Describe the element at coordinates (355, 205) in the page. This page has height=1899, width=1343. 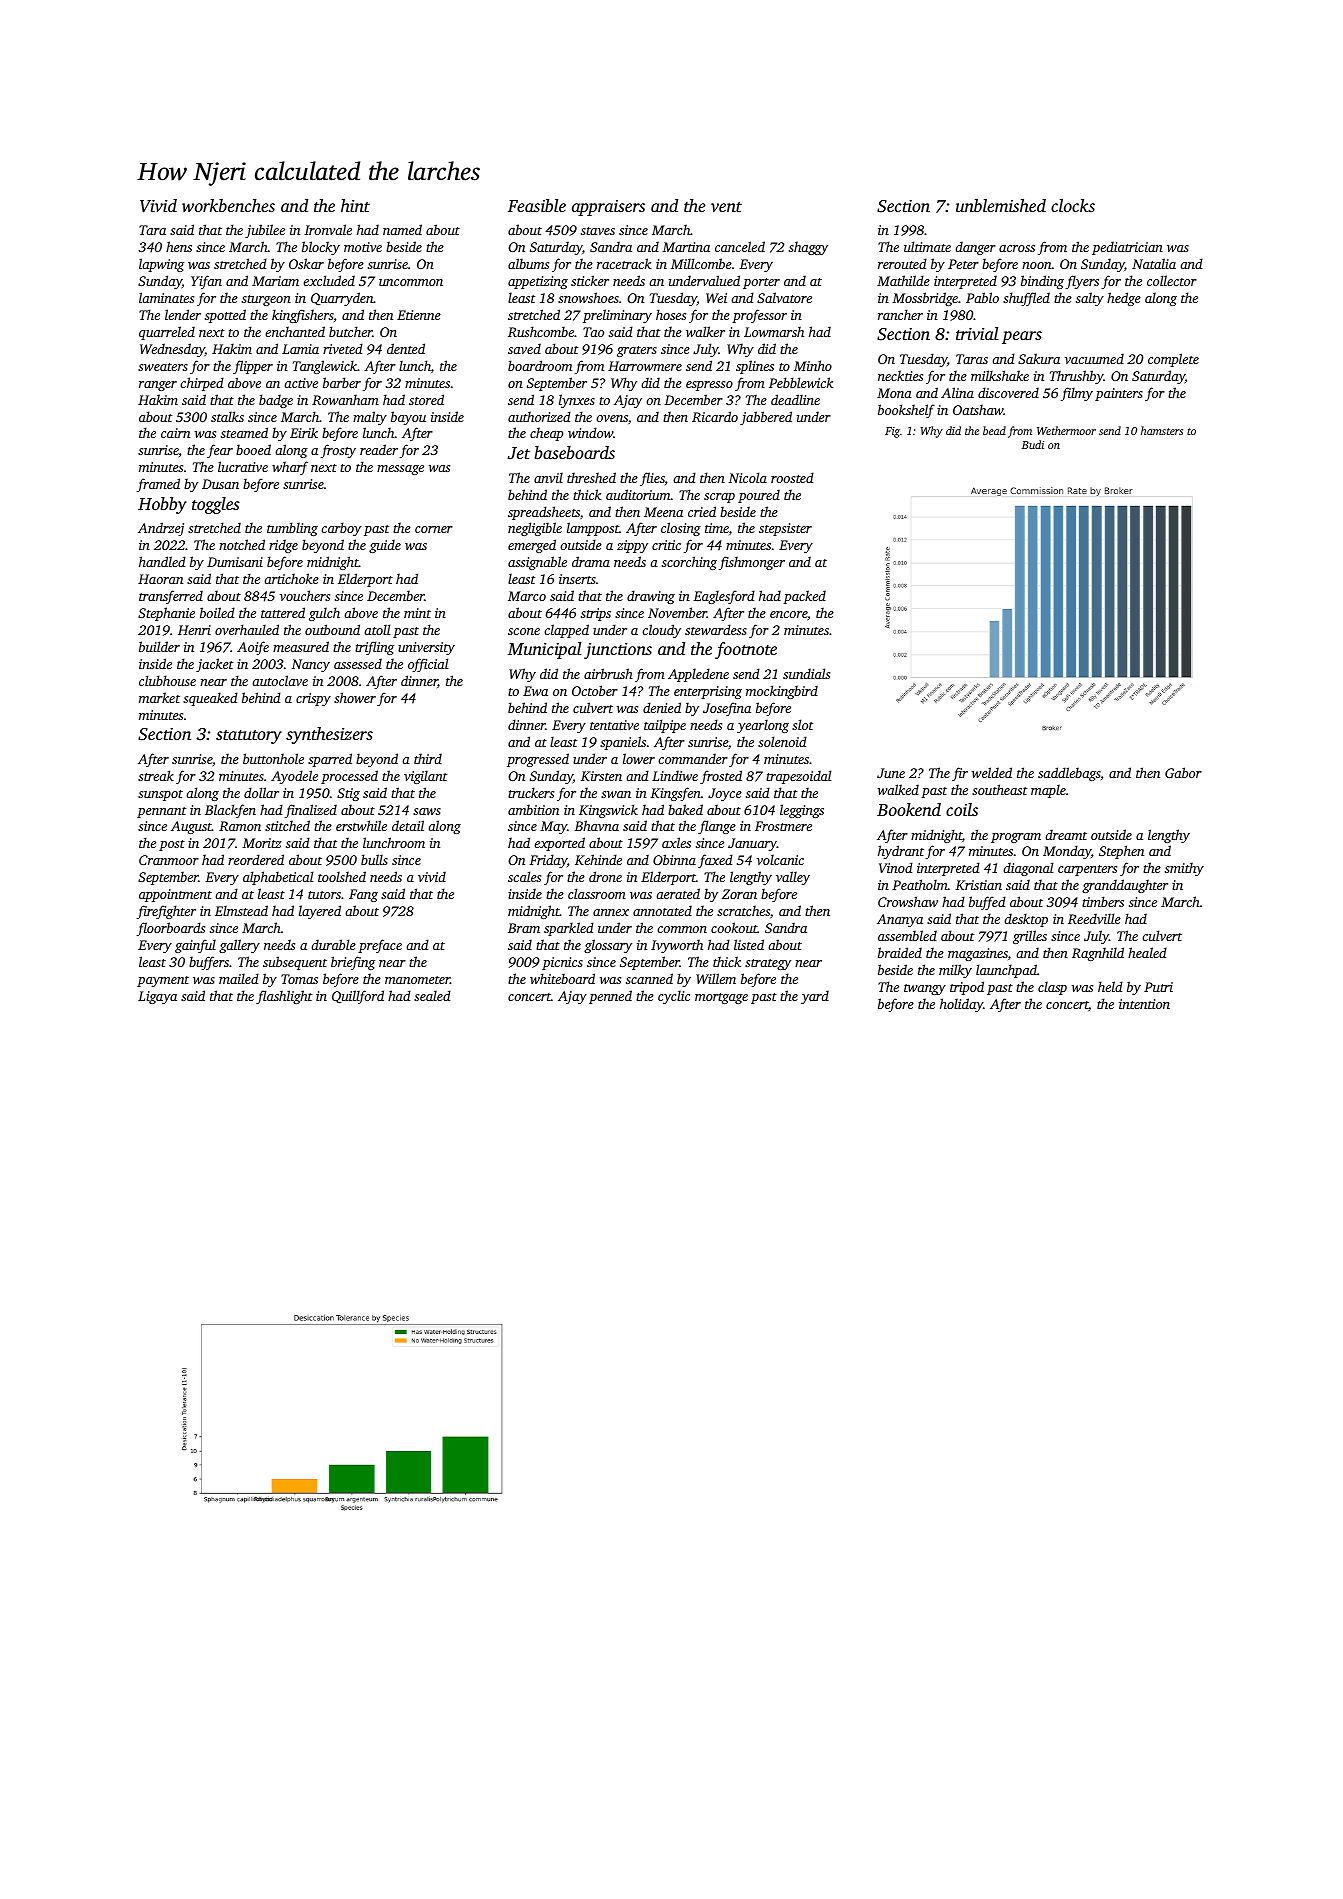
I see `hint` at that location.
